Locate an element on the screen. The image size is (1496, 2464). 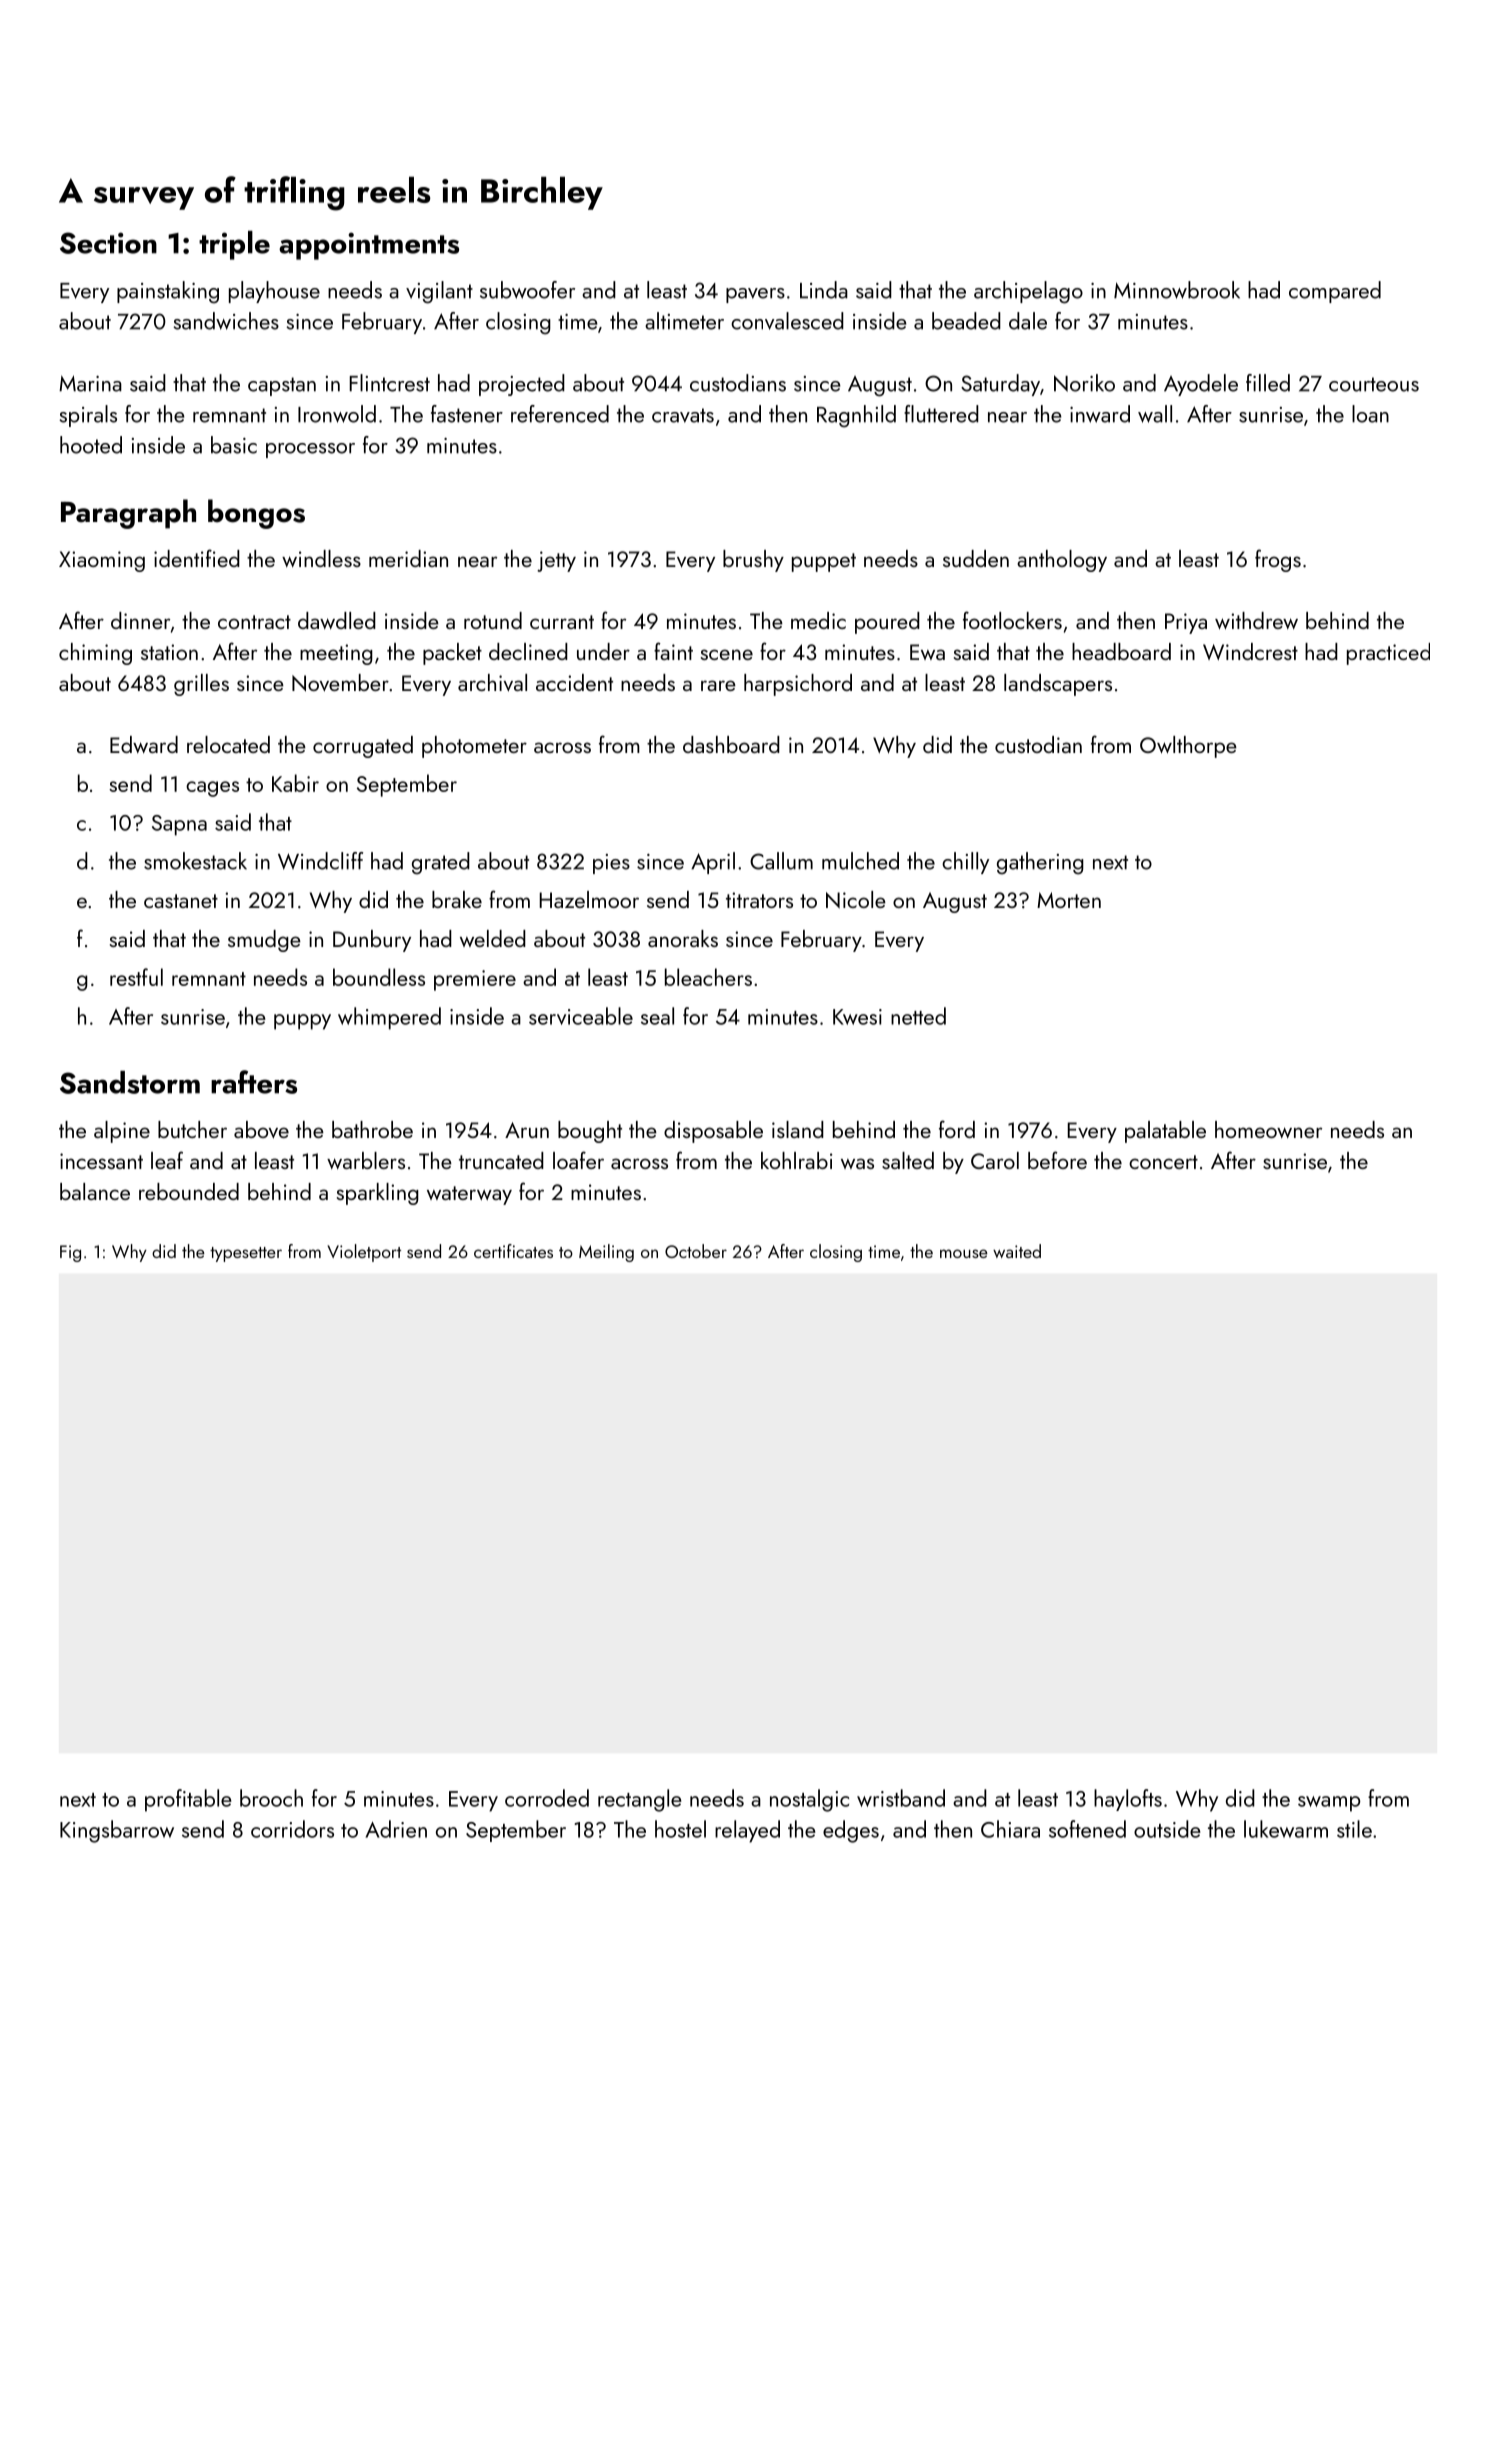
scene is located at coordinates (727, 654).
